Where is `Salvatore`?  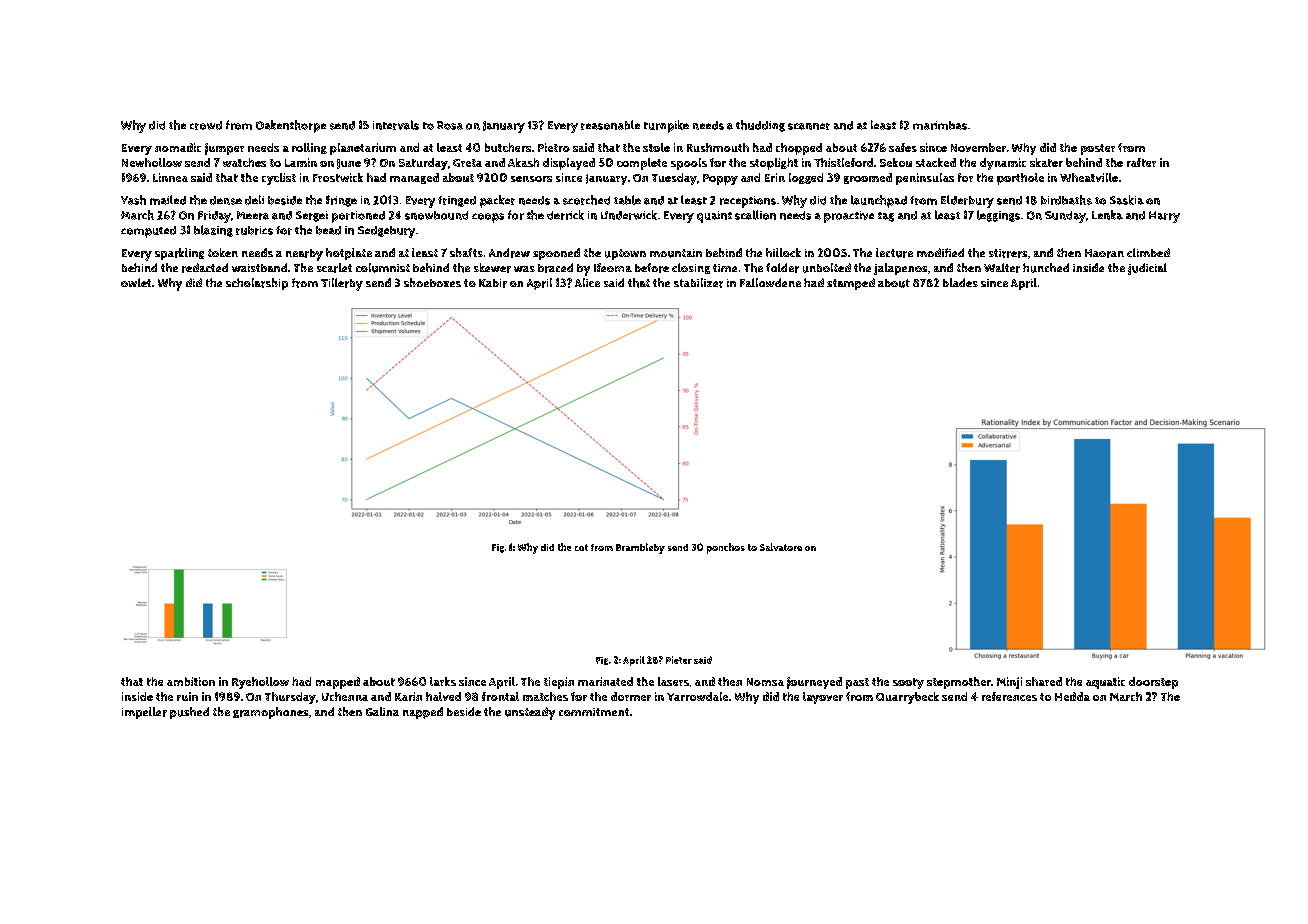
Salvatore is located at coordinates (781, 547).
